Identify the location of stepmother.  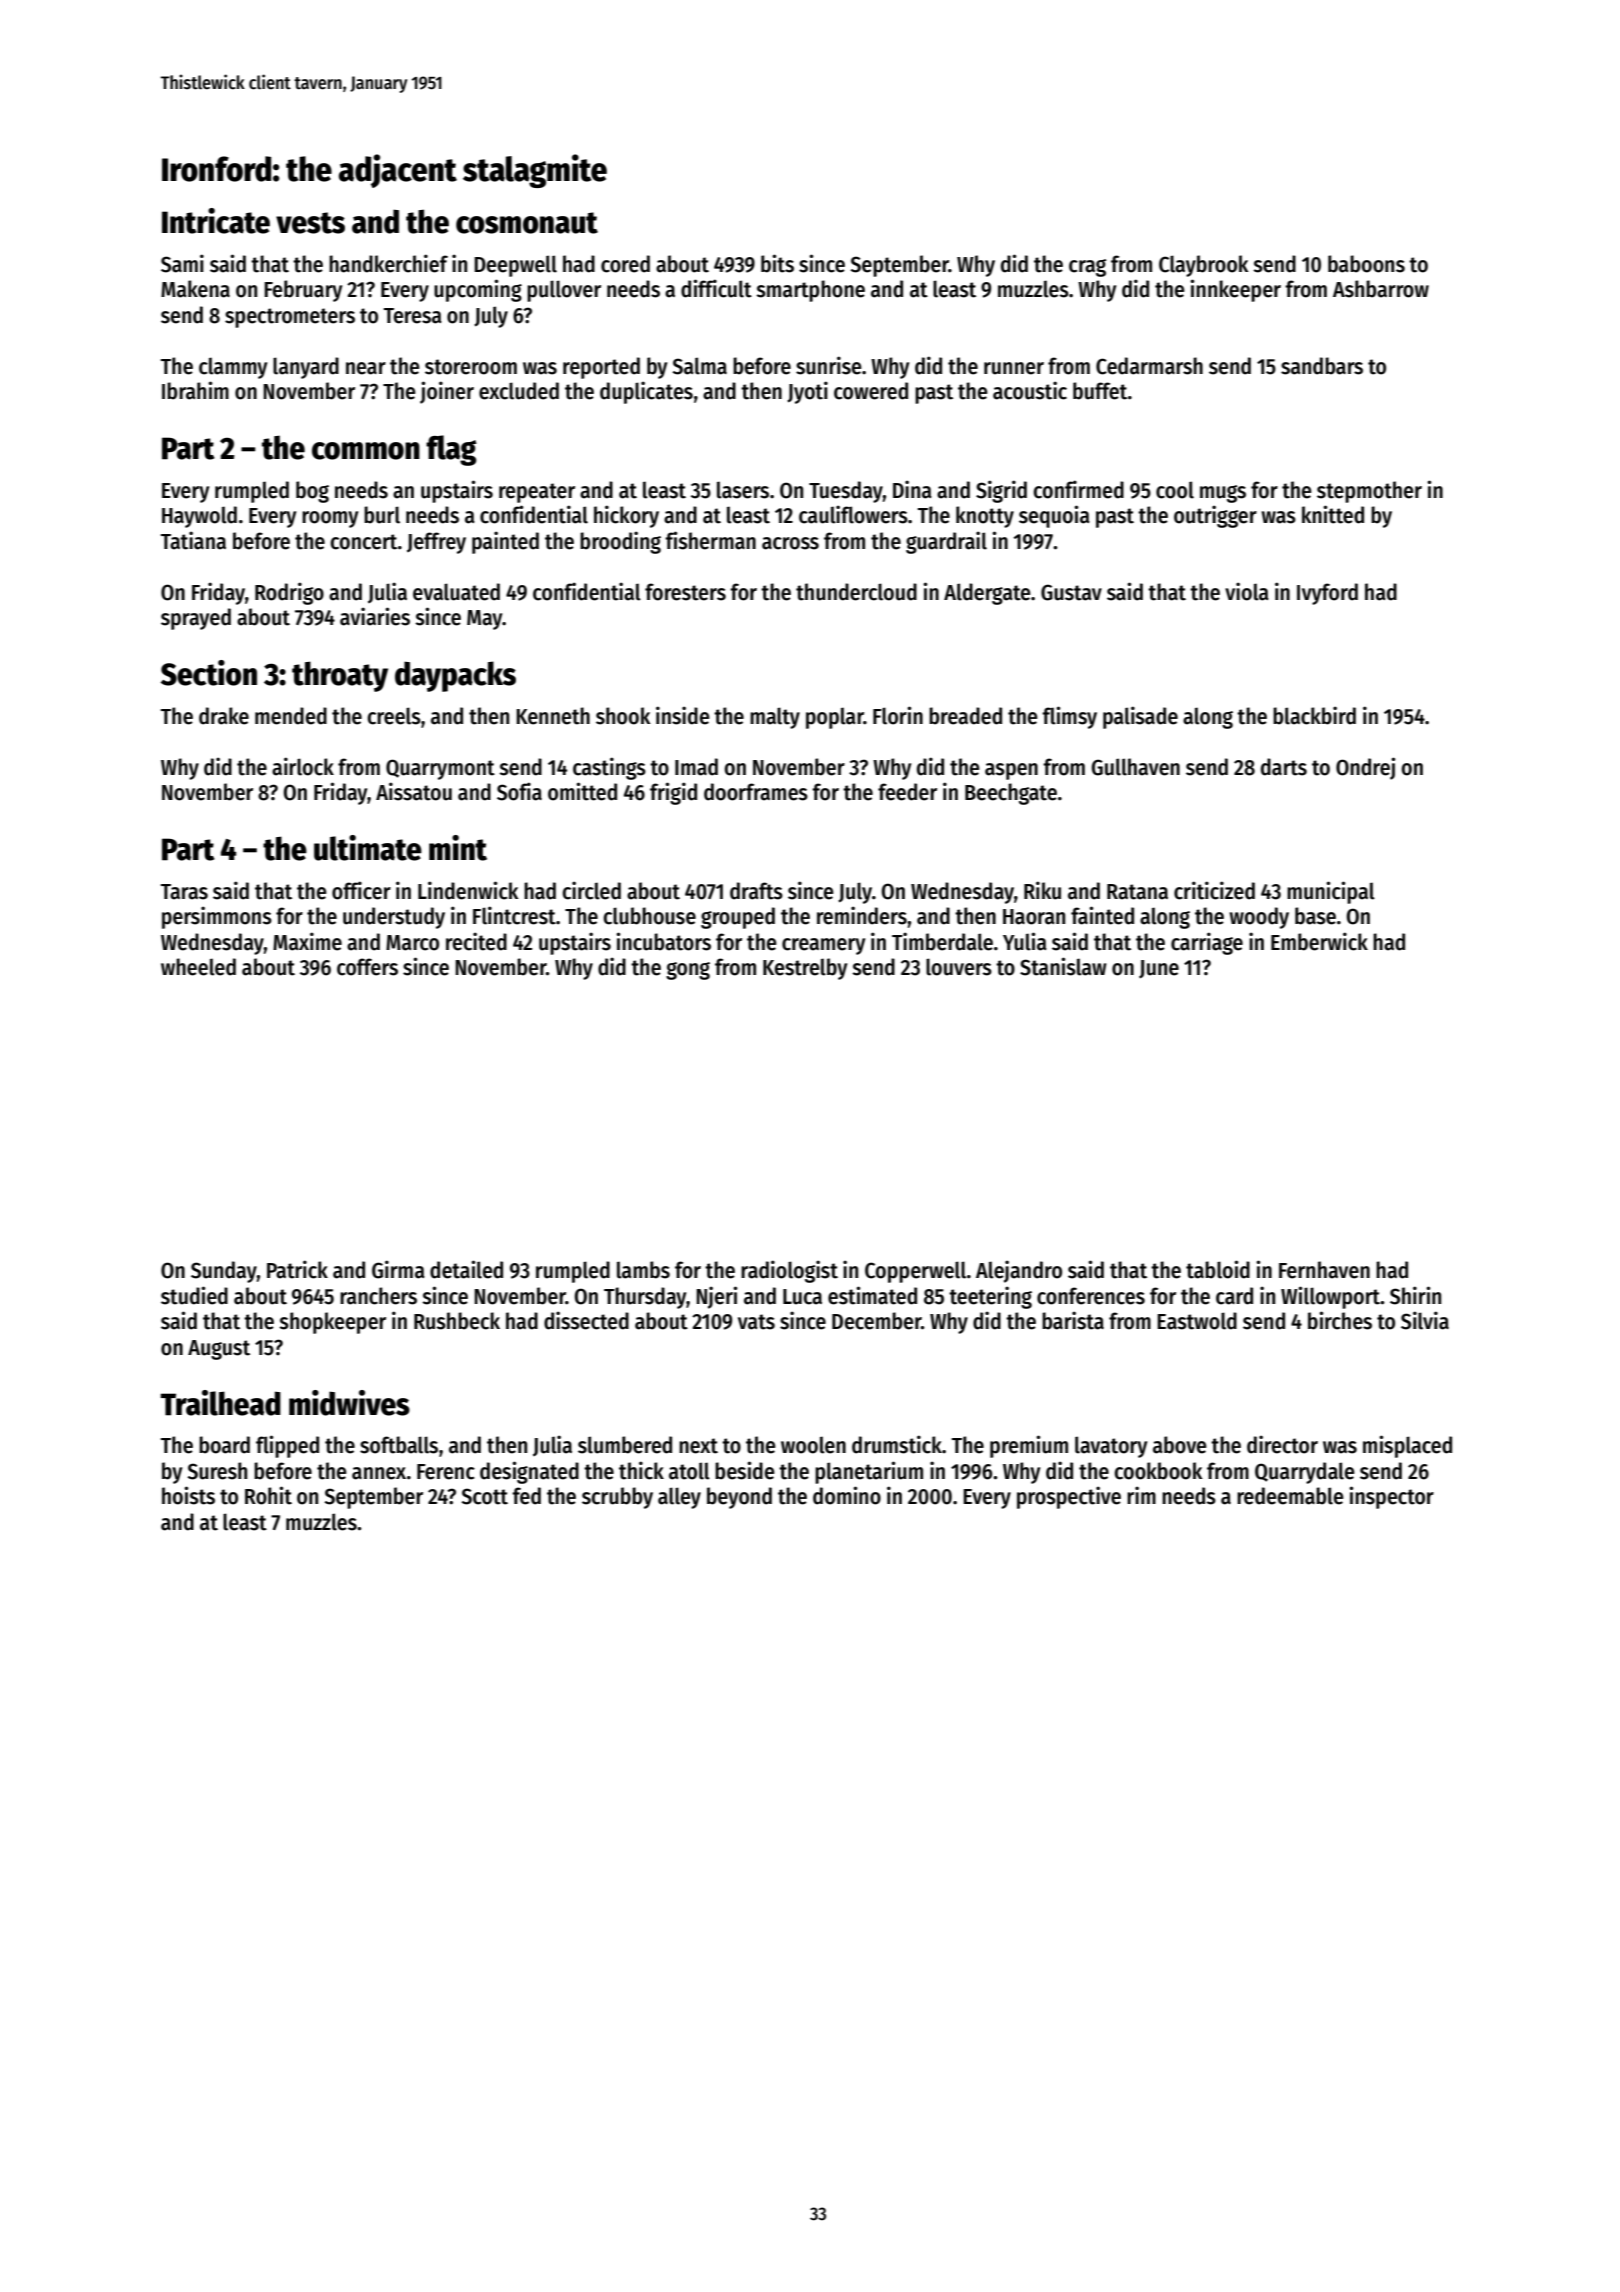
(1369, 492).
